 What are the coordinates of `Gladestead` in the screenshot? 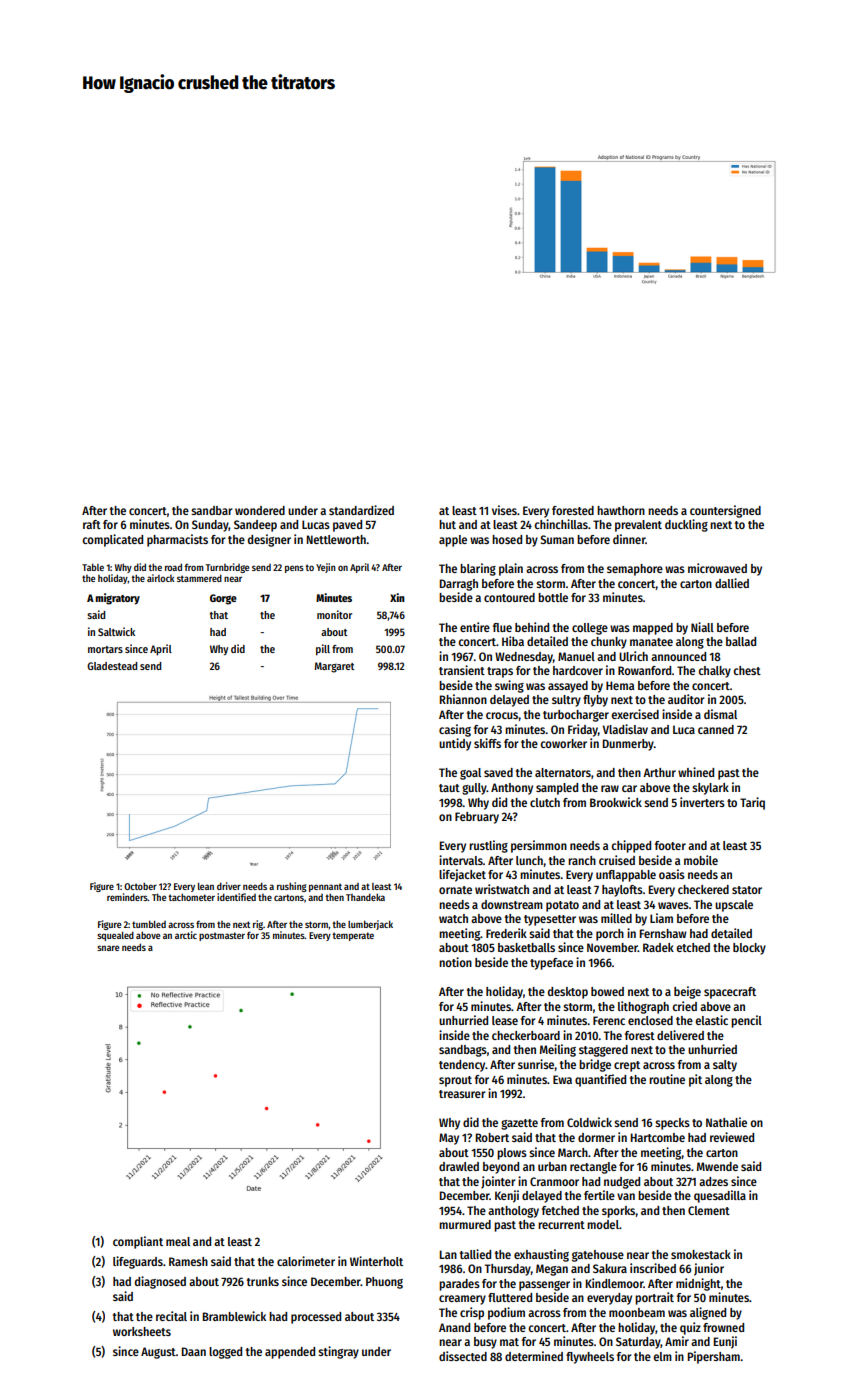 It's located at (112, 666).
